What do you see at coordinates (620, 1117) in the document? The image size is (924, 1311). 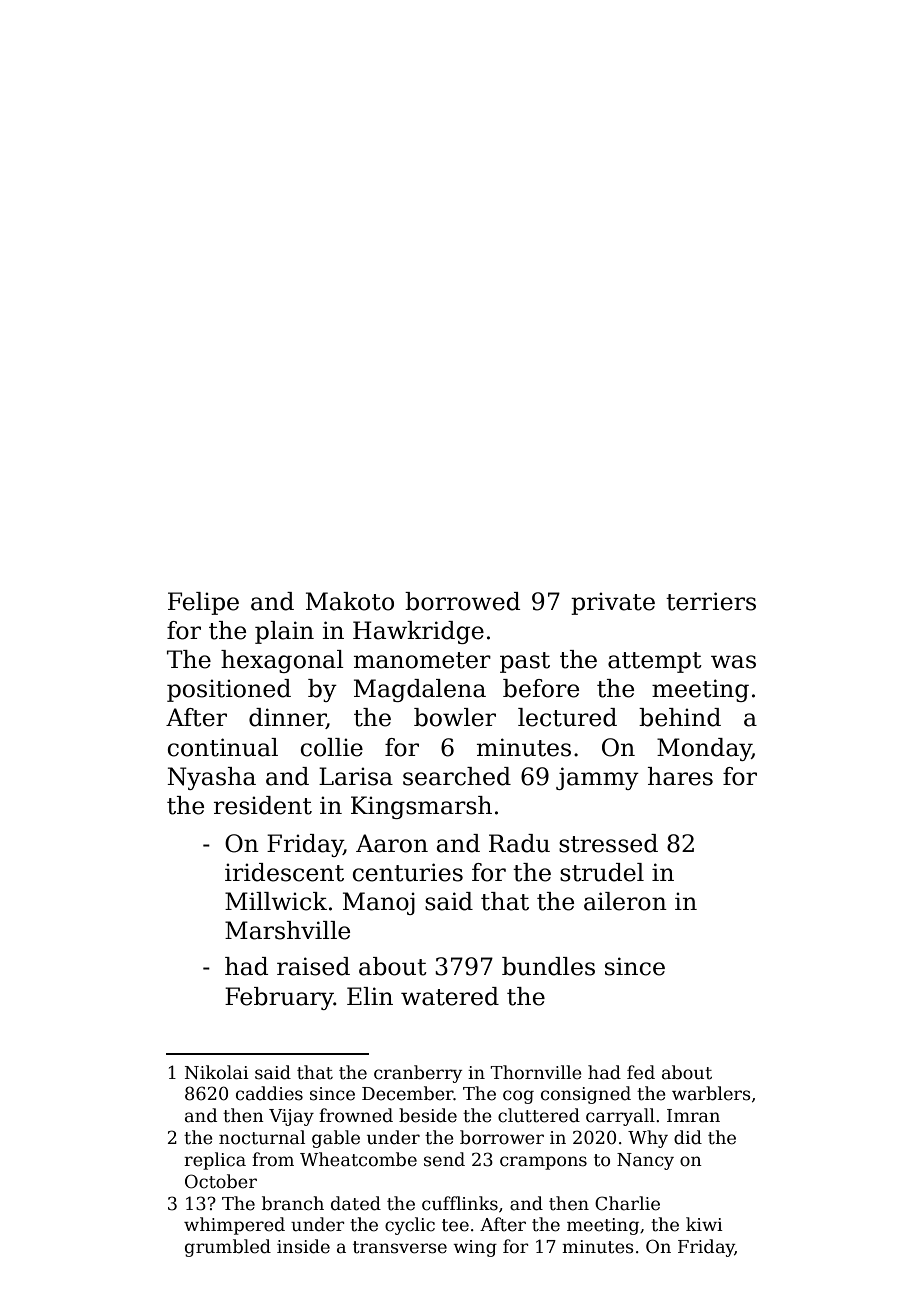 I see `carryall` at bounding box center [620, 1117].
